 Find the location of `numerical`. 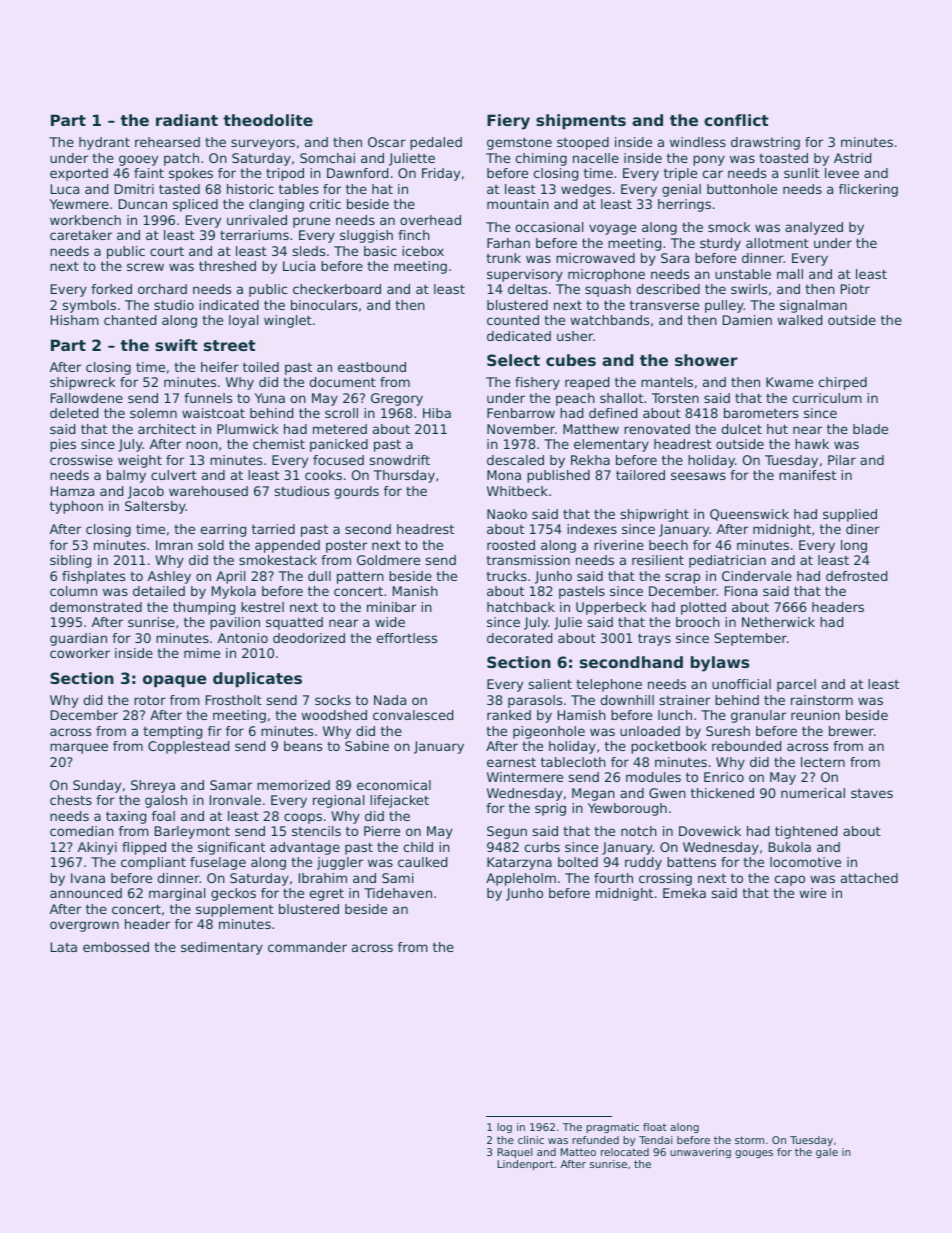

numerical is located at coordinates (813, 793).
